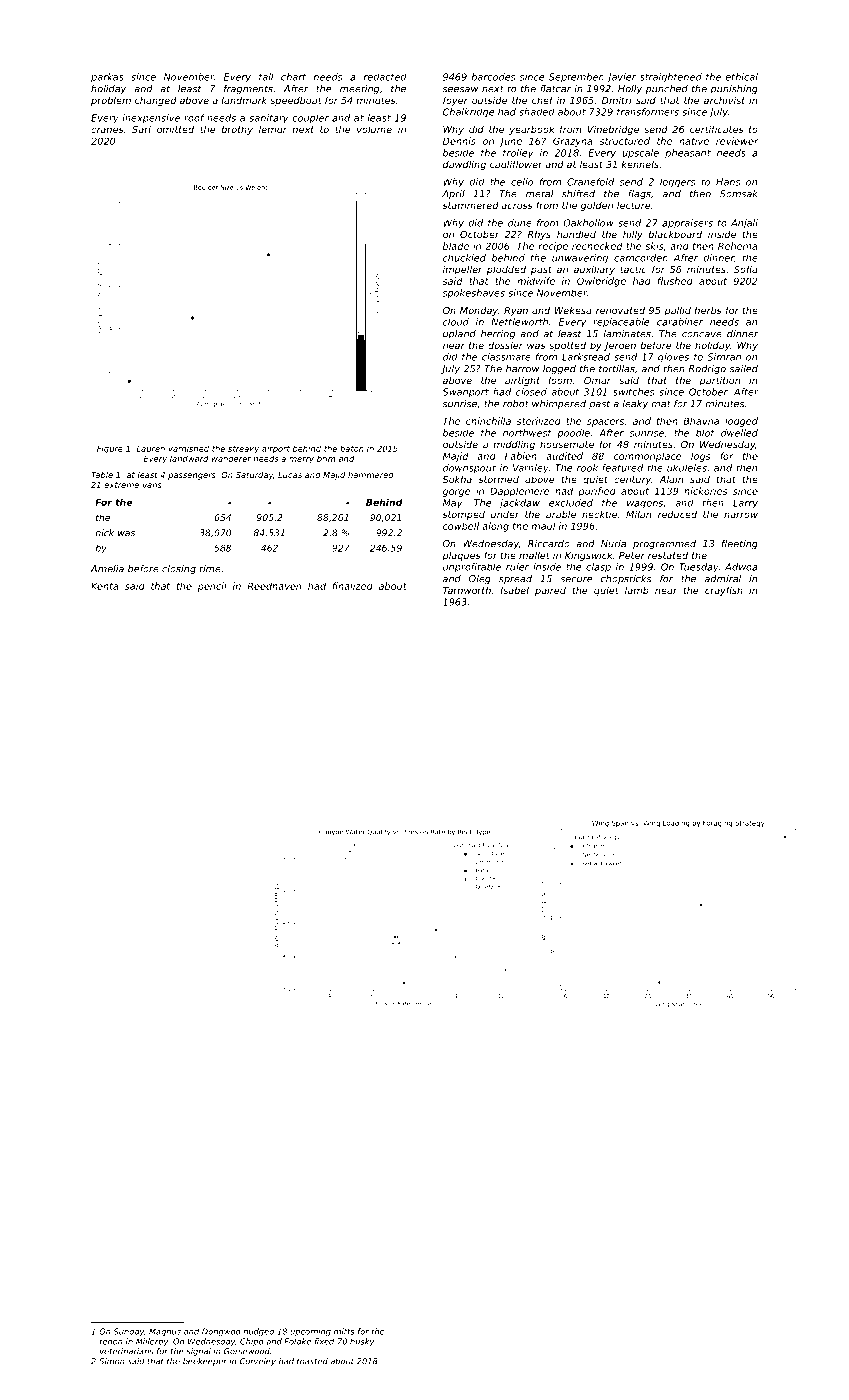  What do you see at coordinates (385, 77) in the document?
I see `redacted` at bounding box center [385, 77].
